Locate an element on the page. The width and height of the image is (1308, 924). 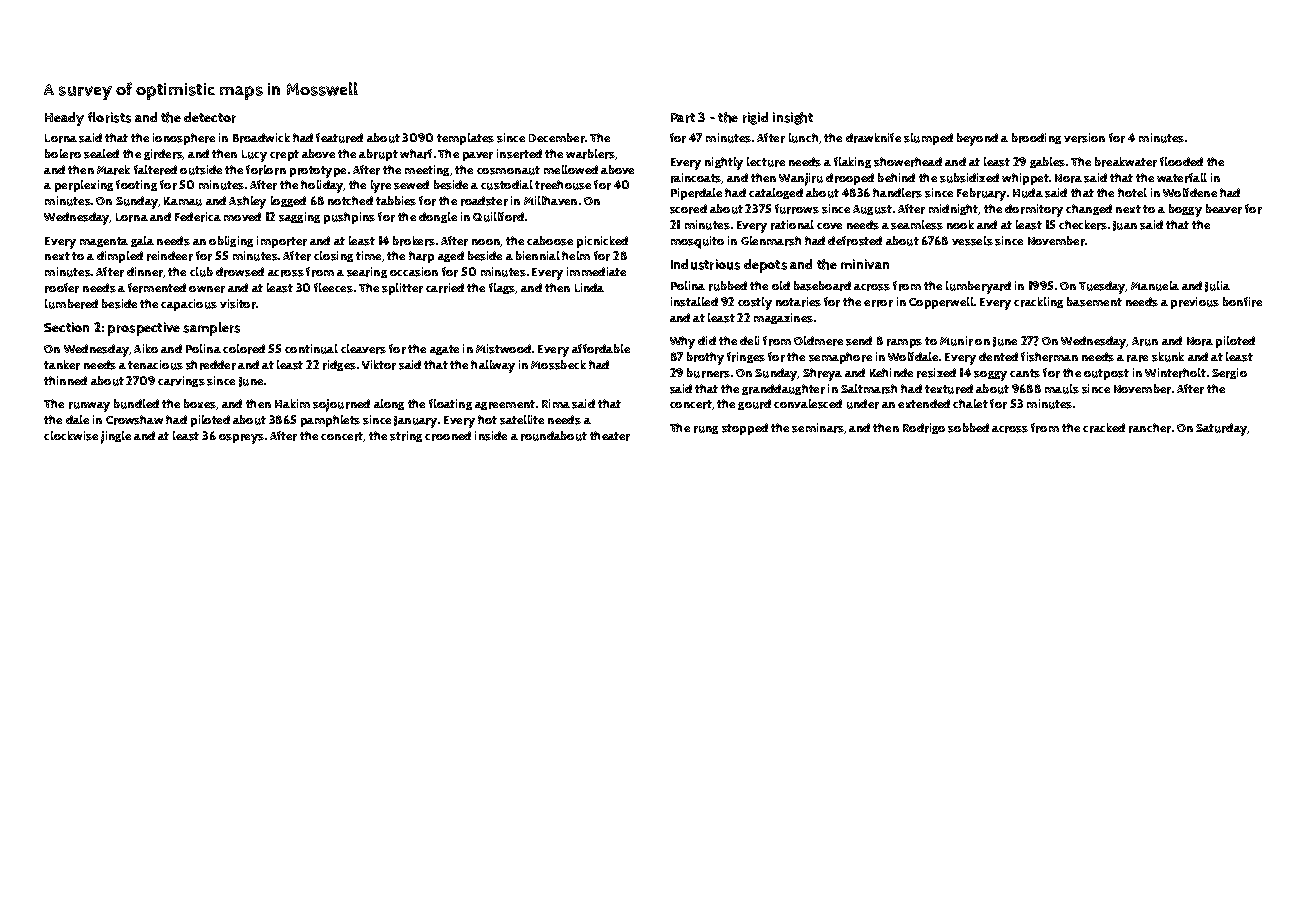
detector is located at coordinates (210, 117).
